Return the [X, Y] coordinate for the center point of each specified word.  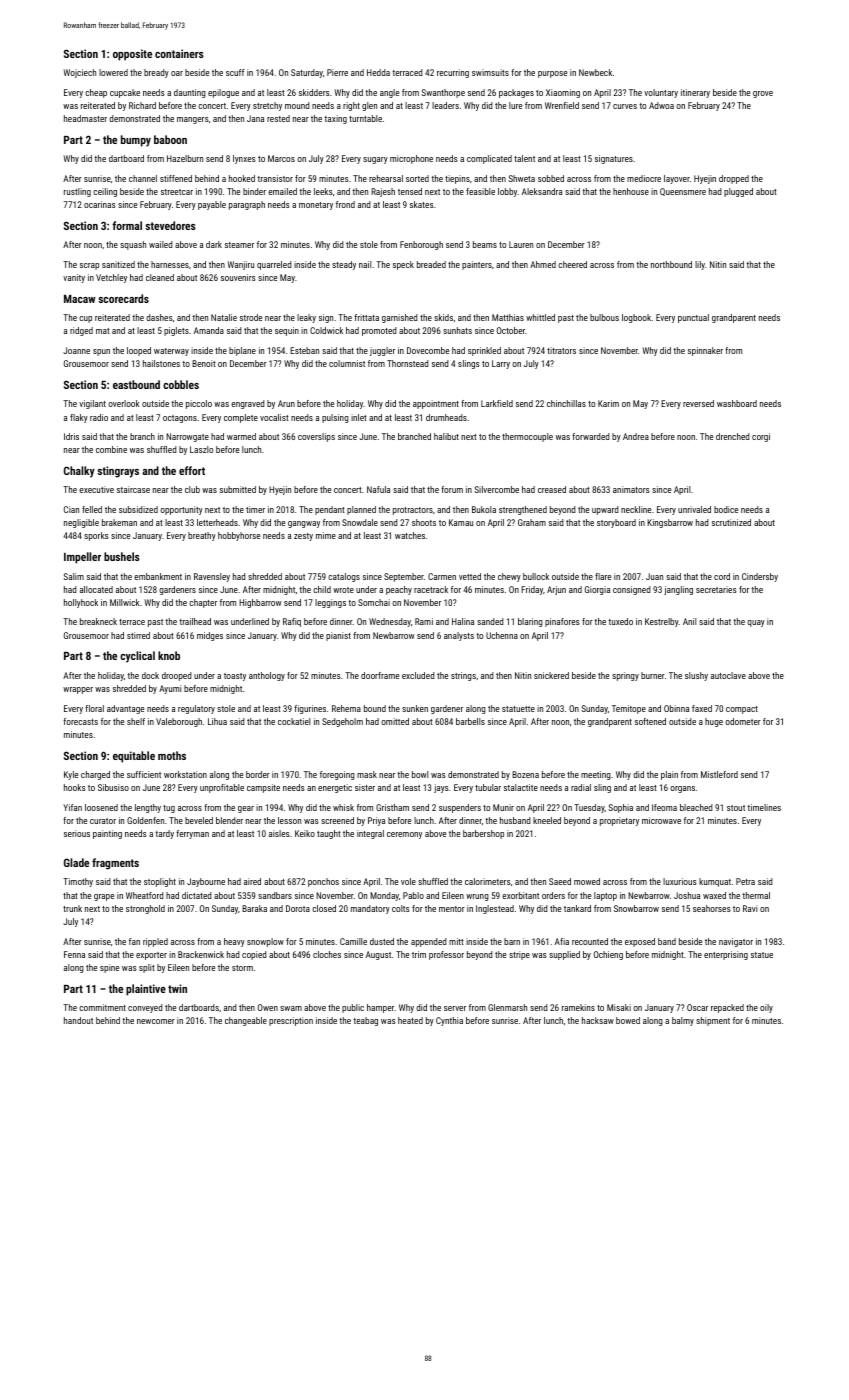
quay [756, 623]
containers [179, 53]
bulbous [604, 317]
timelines [764, 807]
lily [700, 265]
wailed [161, 244]
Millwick [125, 602]
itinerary [695, 93]
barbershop [483, 834]
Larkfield [497, 403]
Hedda [378, 72]
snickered [551, 675]
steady [344, 265]
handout [78, 1020]
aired [252, 881]
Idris [71, 436]
